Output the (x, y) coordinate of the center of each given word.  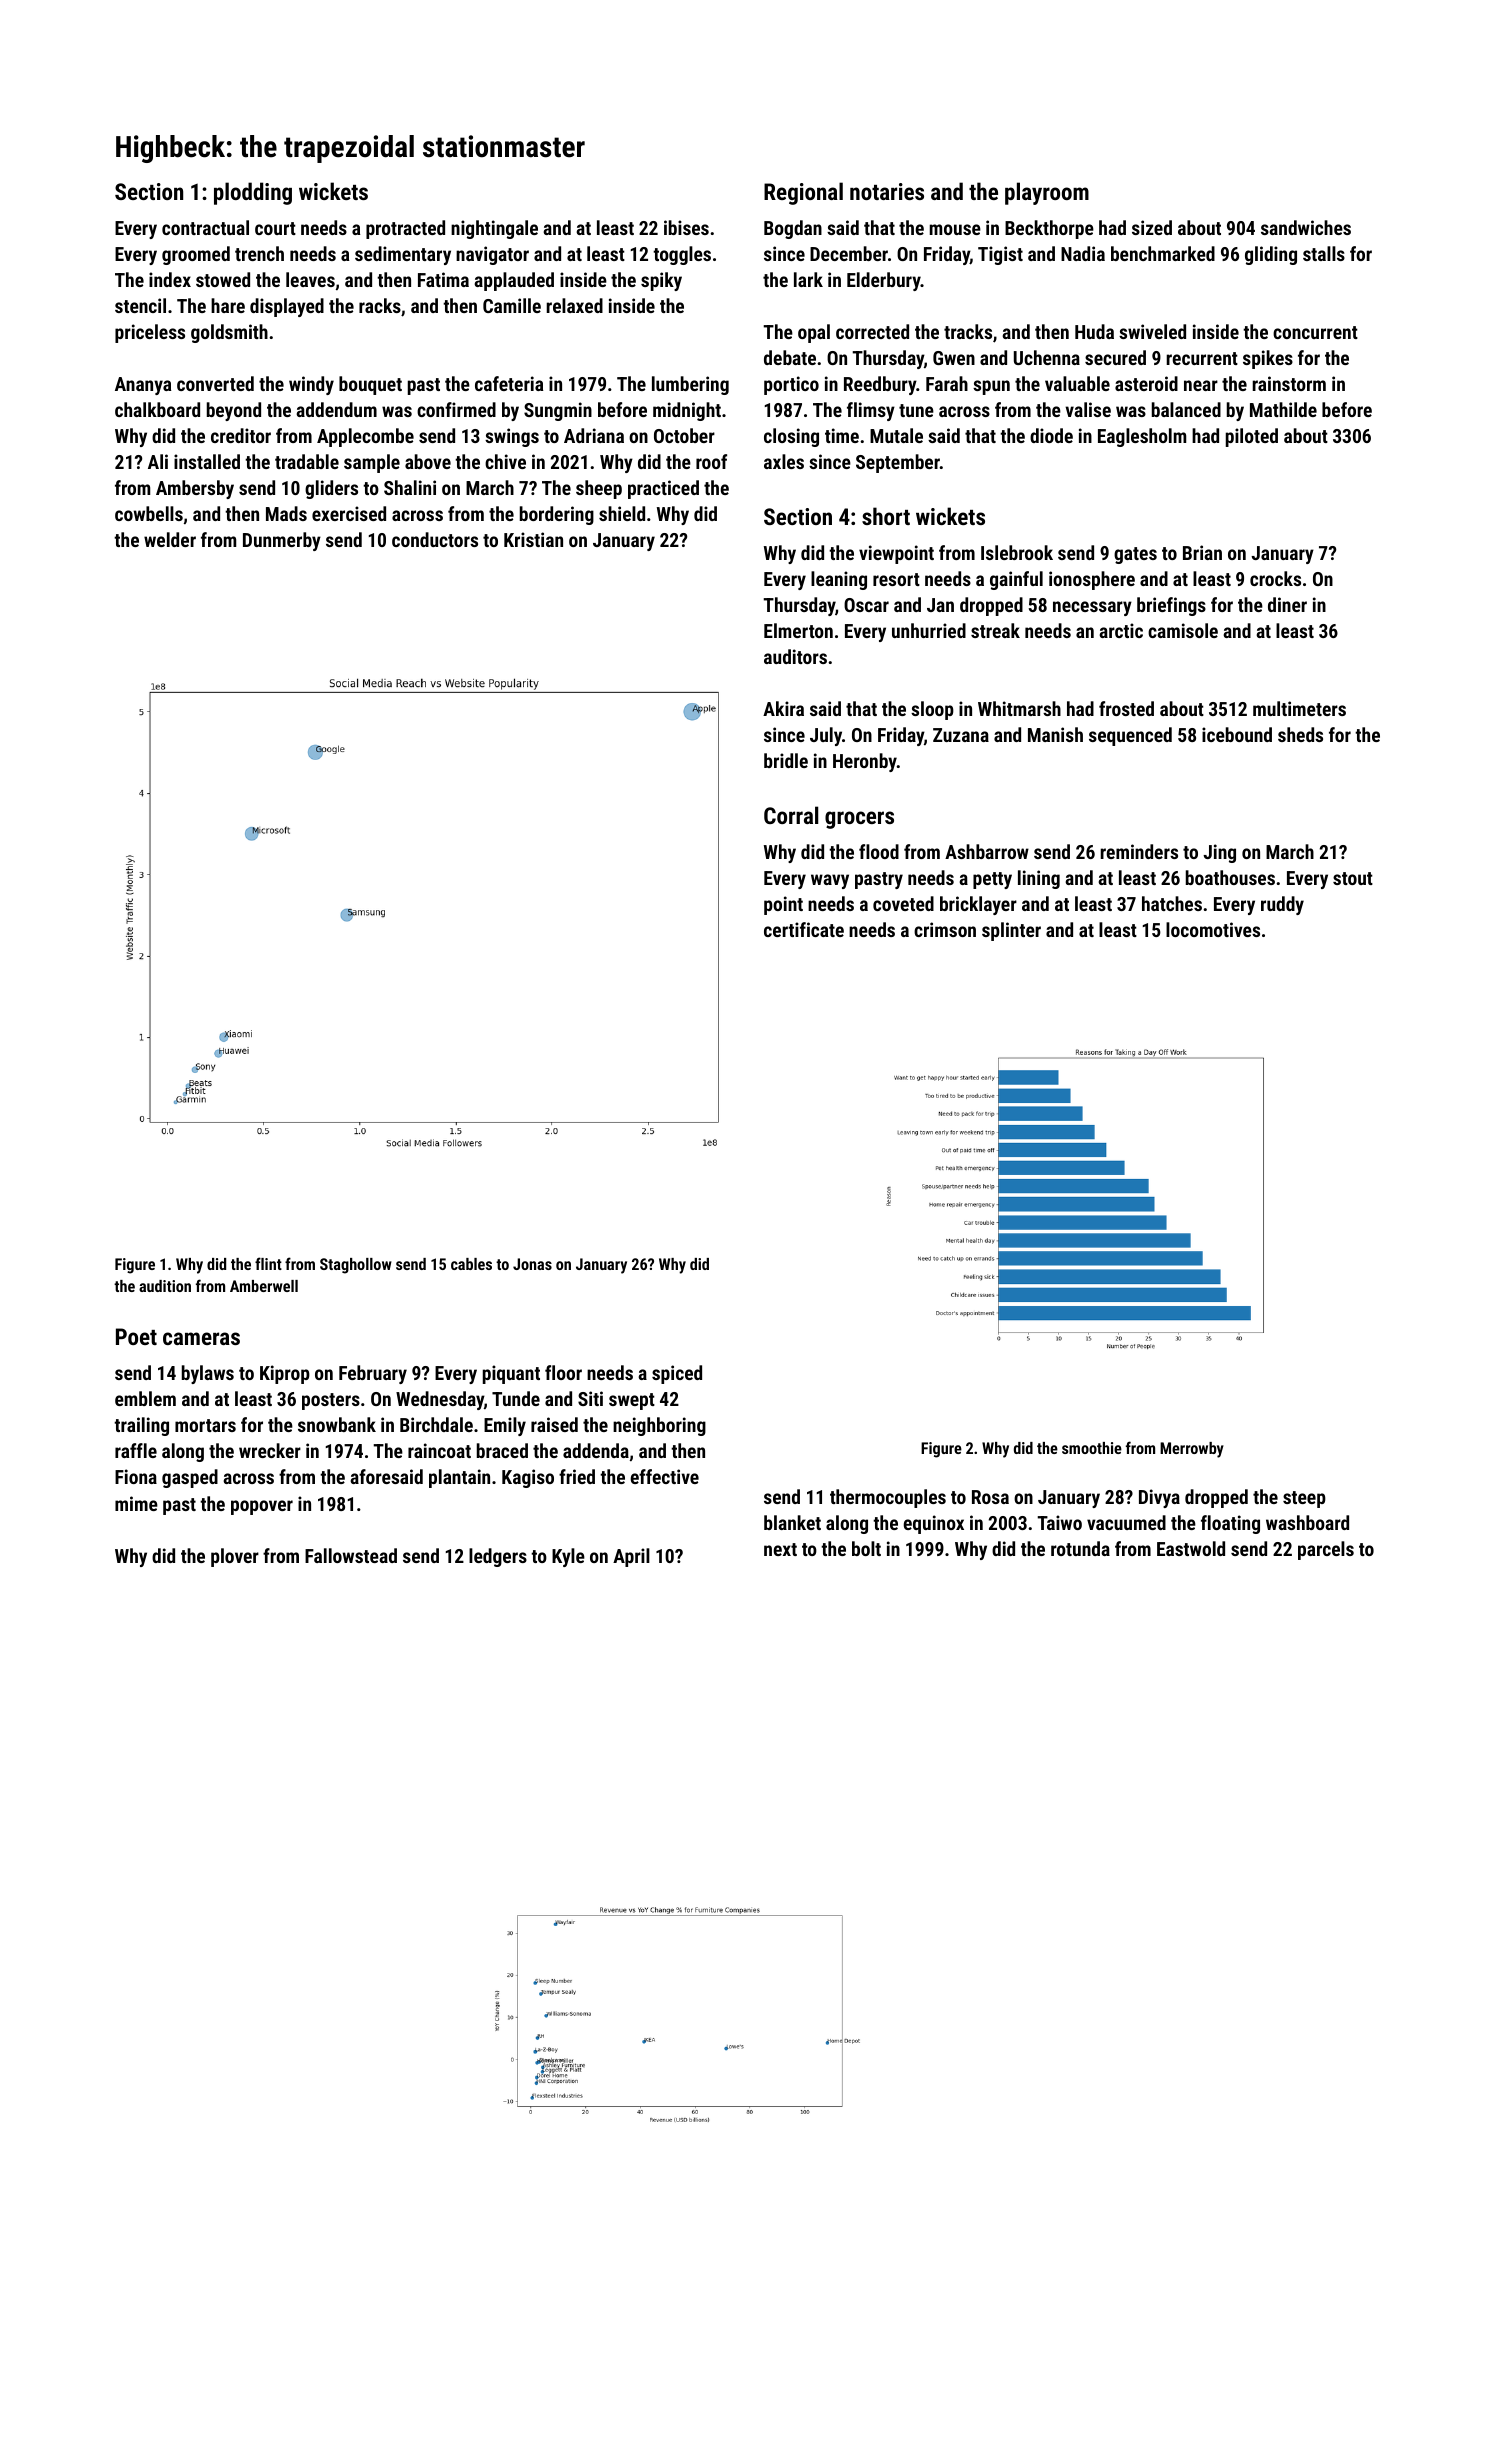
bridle (786, 760)
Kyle (568, 1557)
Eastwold (1191, 1548)
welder (170, 539)
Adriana (594, 435)
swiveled (1152, 331)
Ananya (143, 386)
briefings (1171, 606)
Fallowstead (351, 1555)
